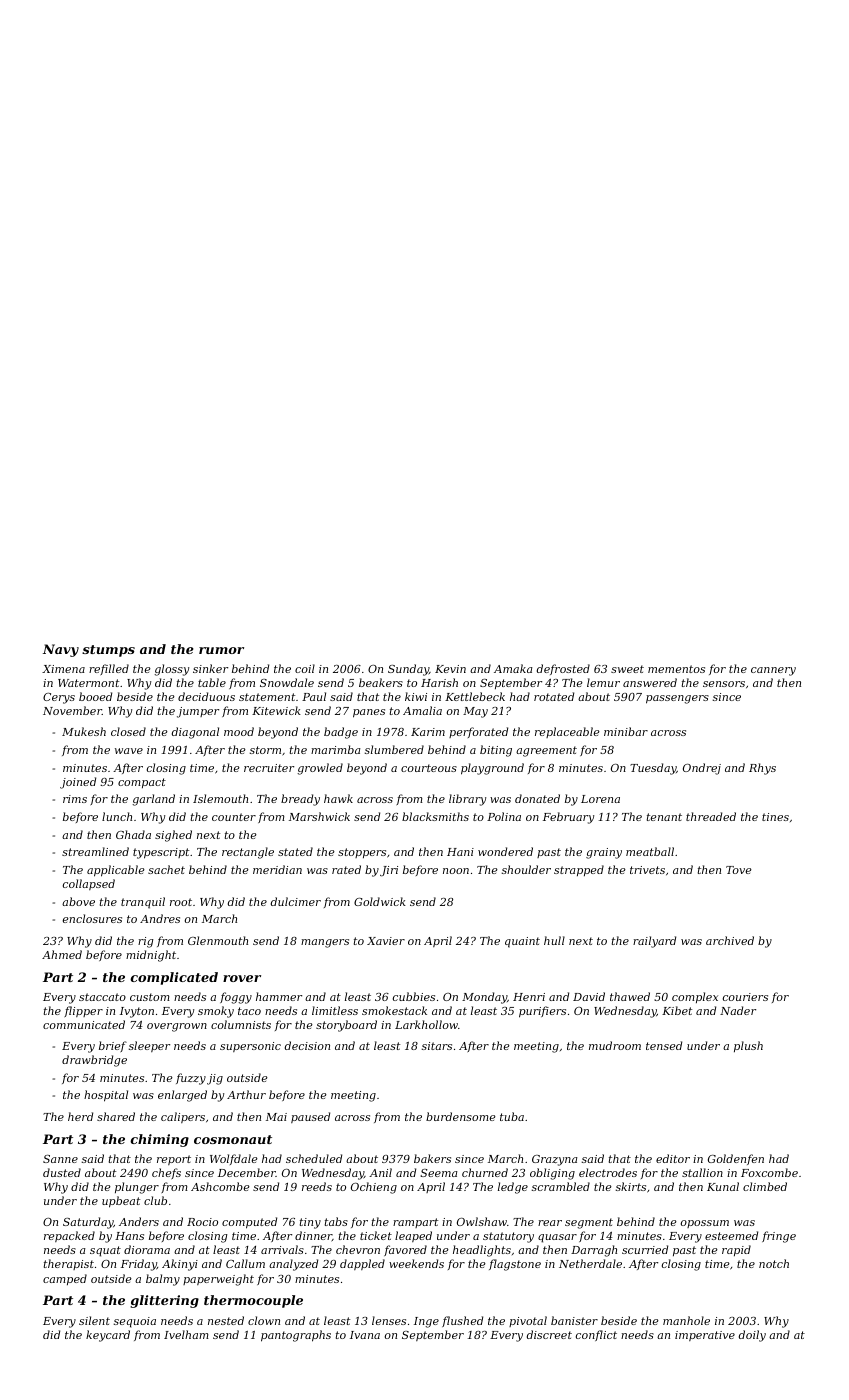  What do you see at coordinates (183, 1117) in the page?
I see `calipers` at bounding box center [183, 1117].
